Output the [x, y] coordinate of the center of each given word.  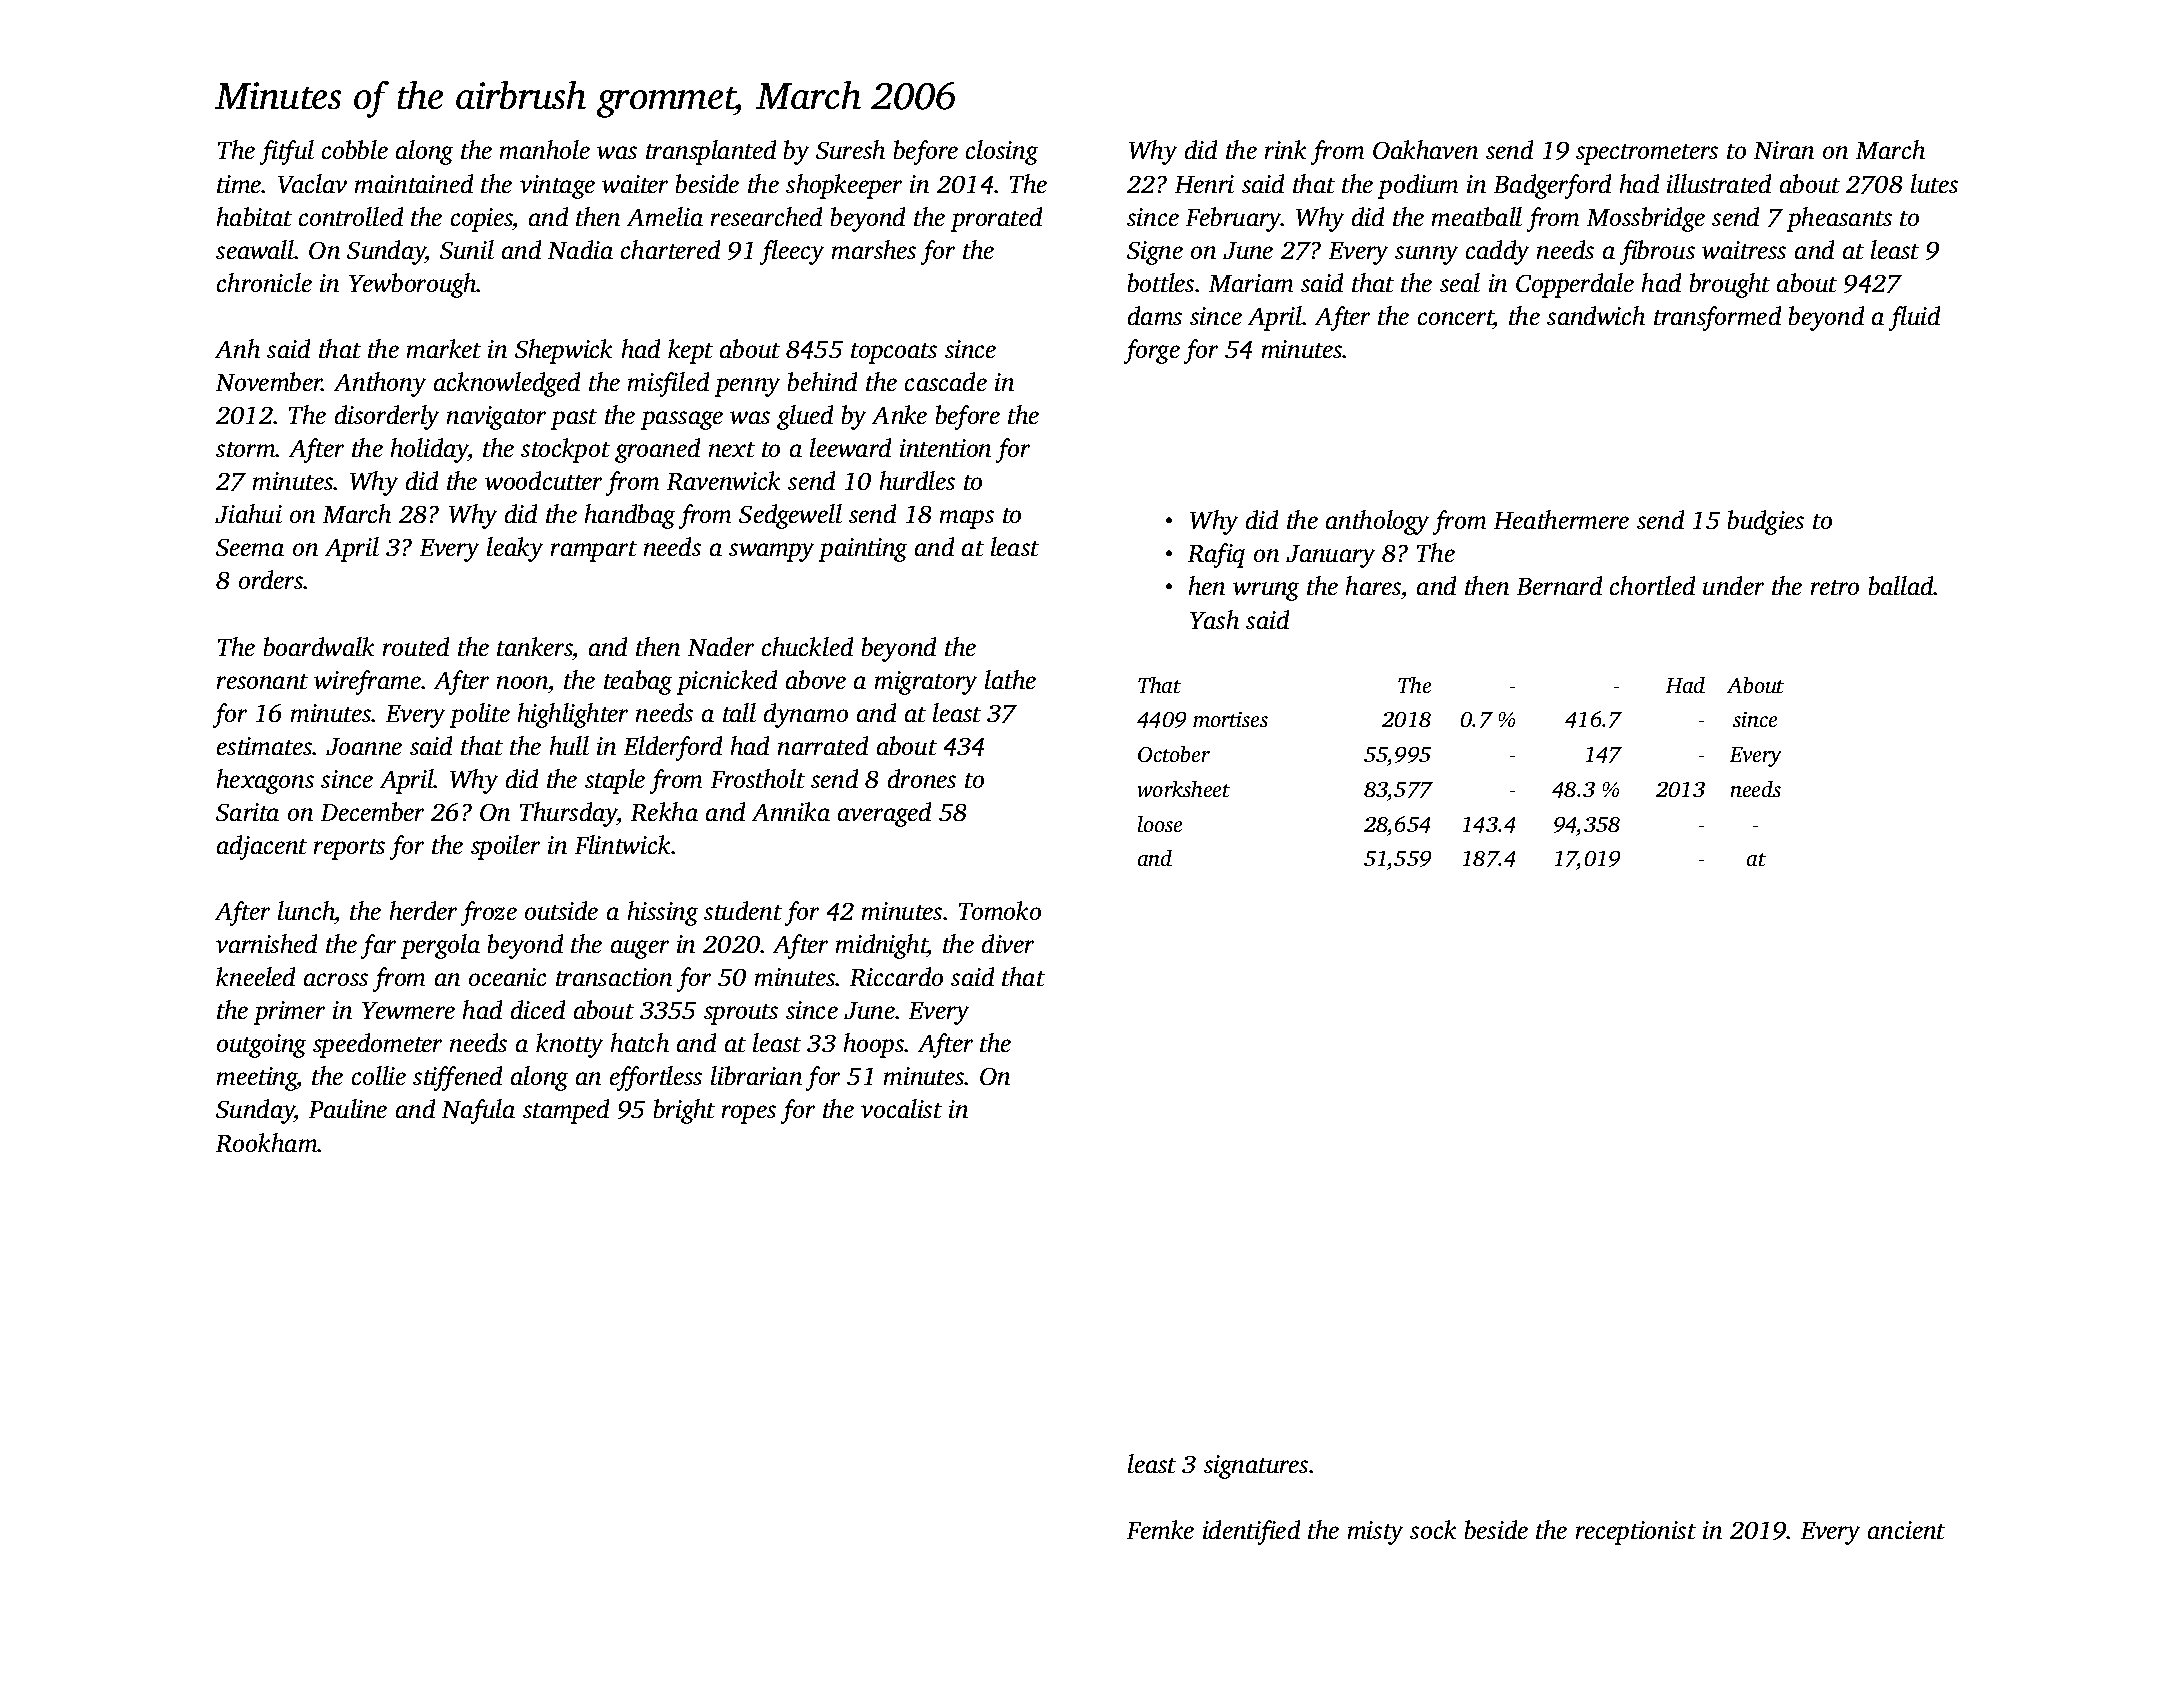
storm [246, 449]
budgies [1766, 522]
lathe [1010, 679]
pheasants [1839, 219]
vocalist [901, 1108]
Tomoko [1000, 910]
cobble [355, 149]
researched [766, 216]
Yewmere [408, 1010]
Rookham [267, 1142]
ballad [1901, 585]
